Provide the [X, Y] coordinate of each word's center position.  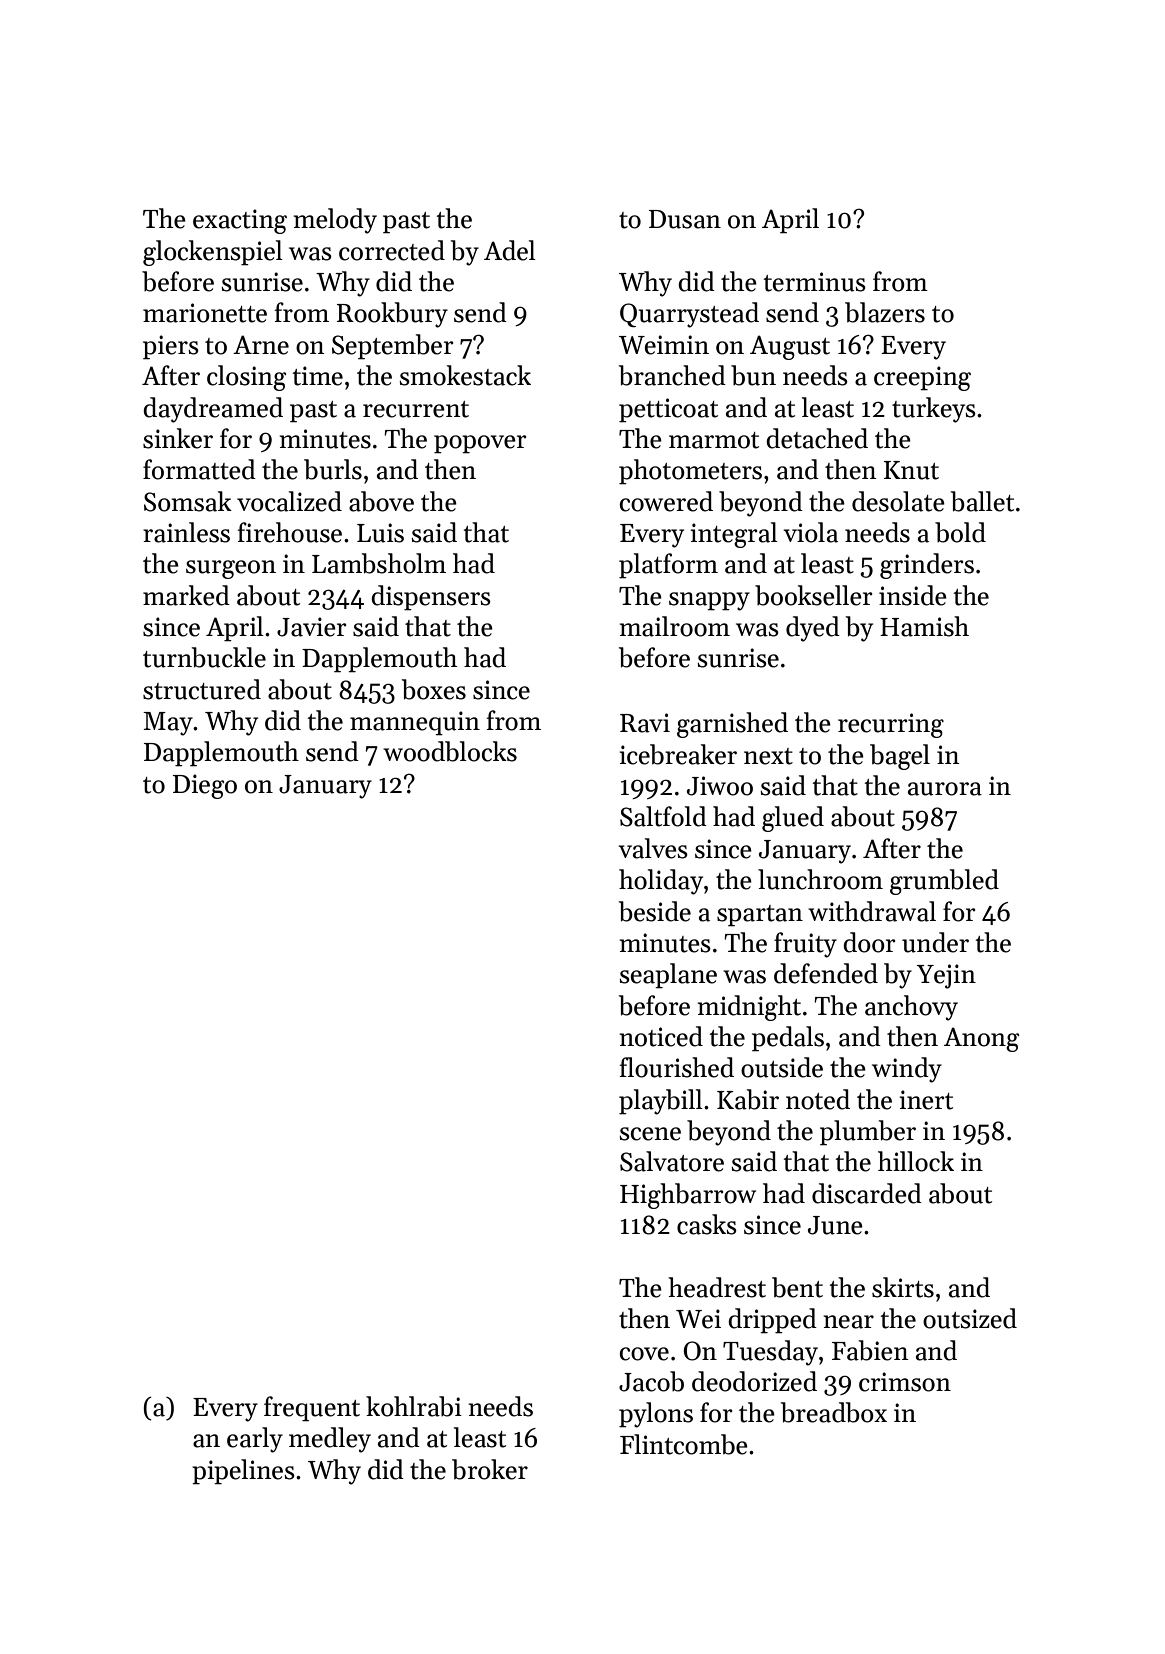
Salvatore [672, 1161]
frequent [312, 1409]
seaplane [668, 976]
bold [960, 532]
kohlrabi [414, 1406]
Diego [205, 786]
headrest [717, 1287]
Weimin [664, 345]
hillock [916, 1161]
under [935, 942]
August [790, 347]
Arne [261, 345]
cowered [666, 501]
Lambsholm [379, 563]
